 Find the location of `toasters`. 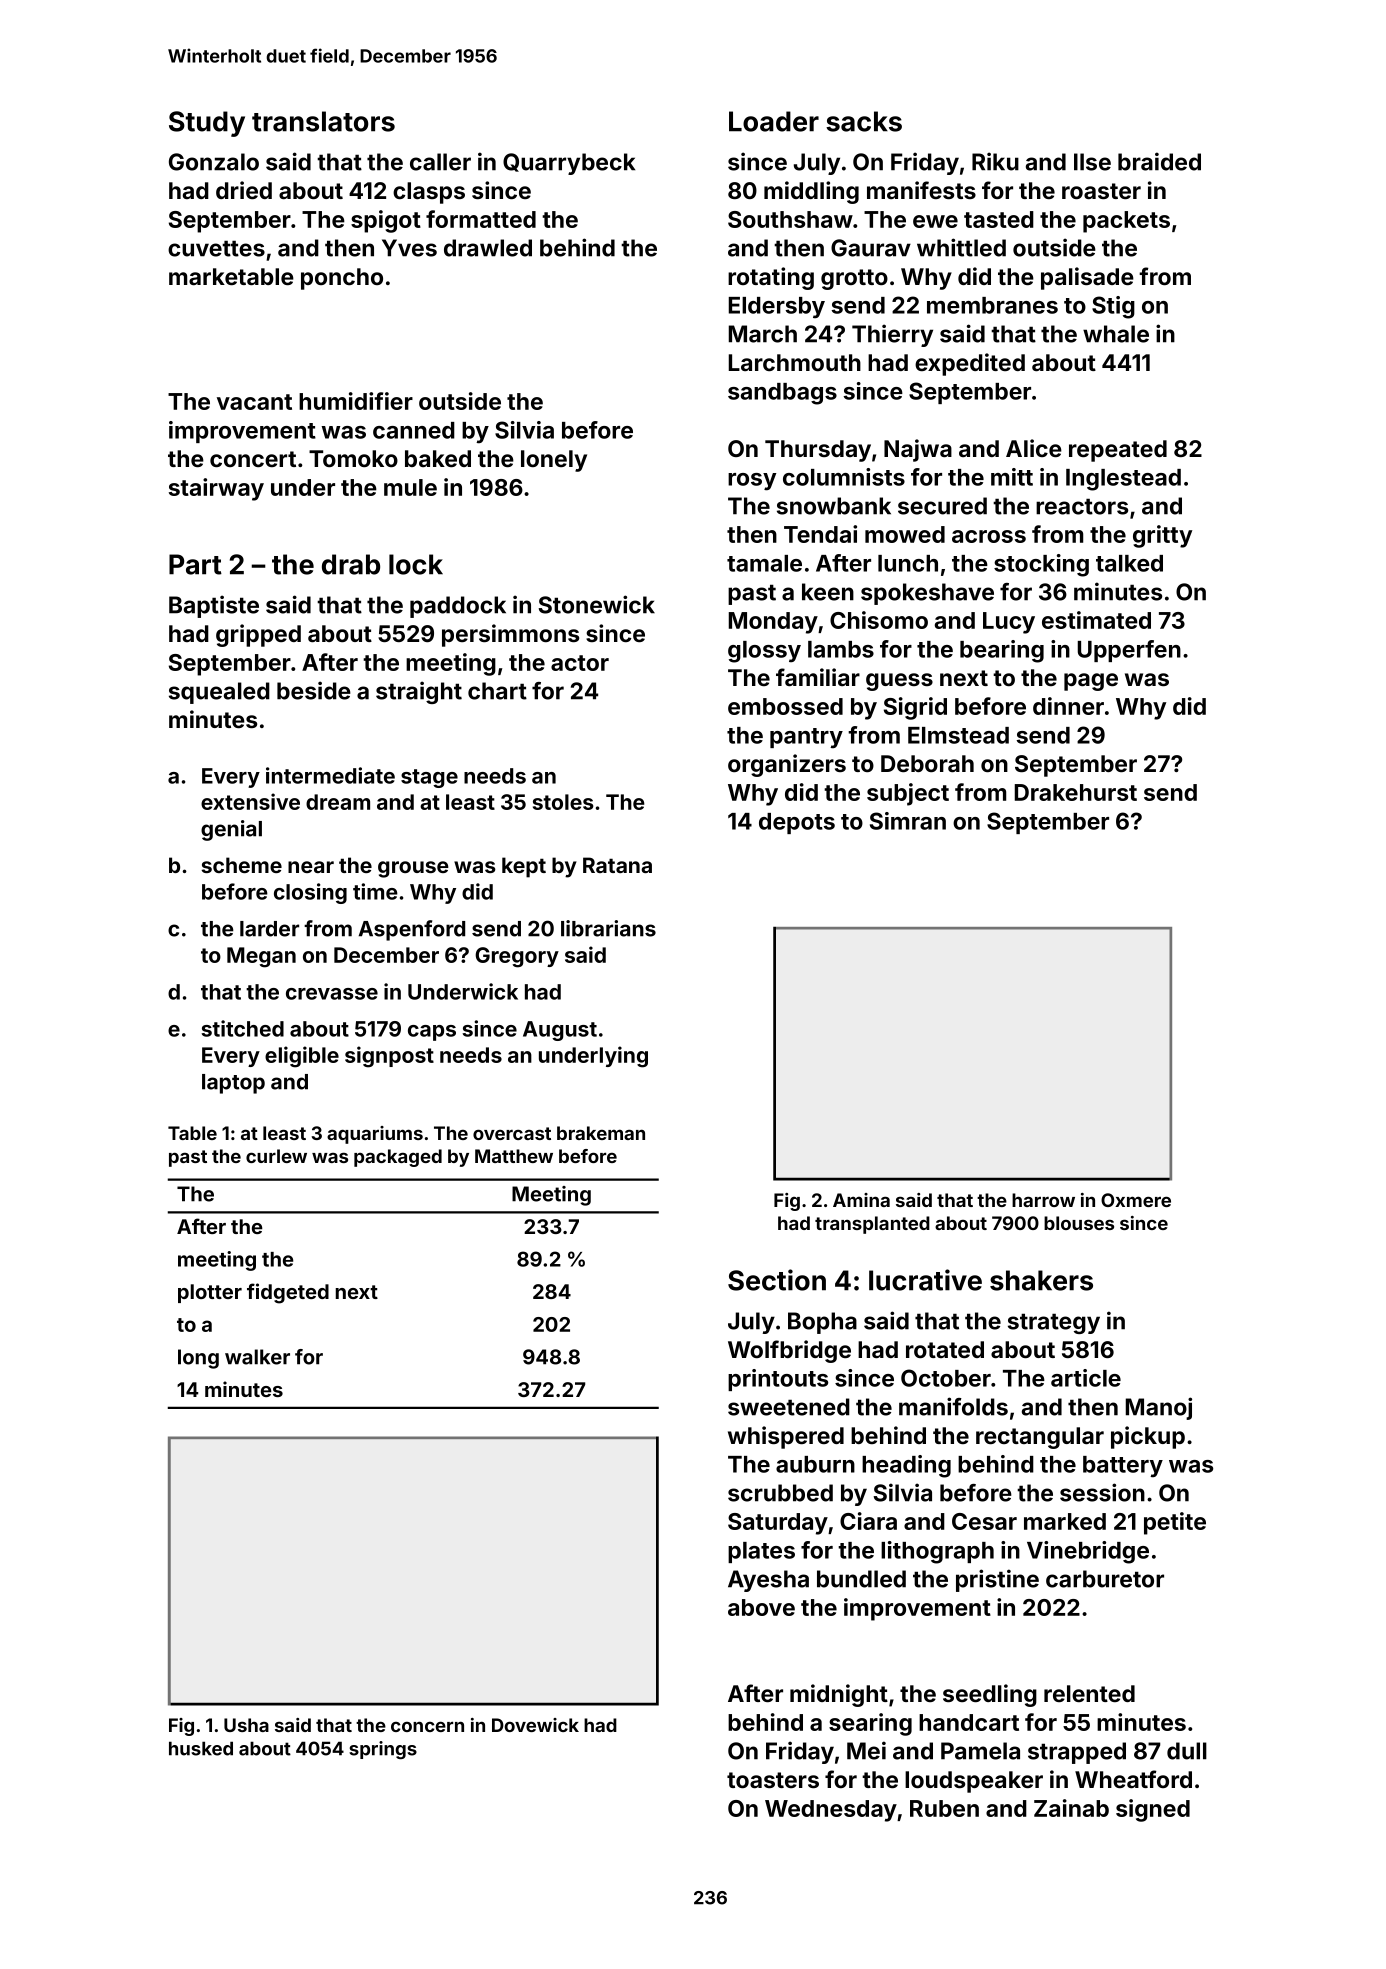

toasters is located at coordinates (773, 1780).
